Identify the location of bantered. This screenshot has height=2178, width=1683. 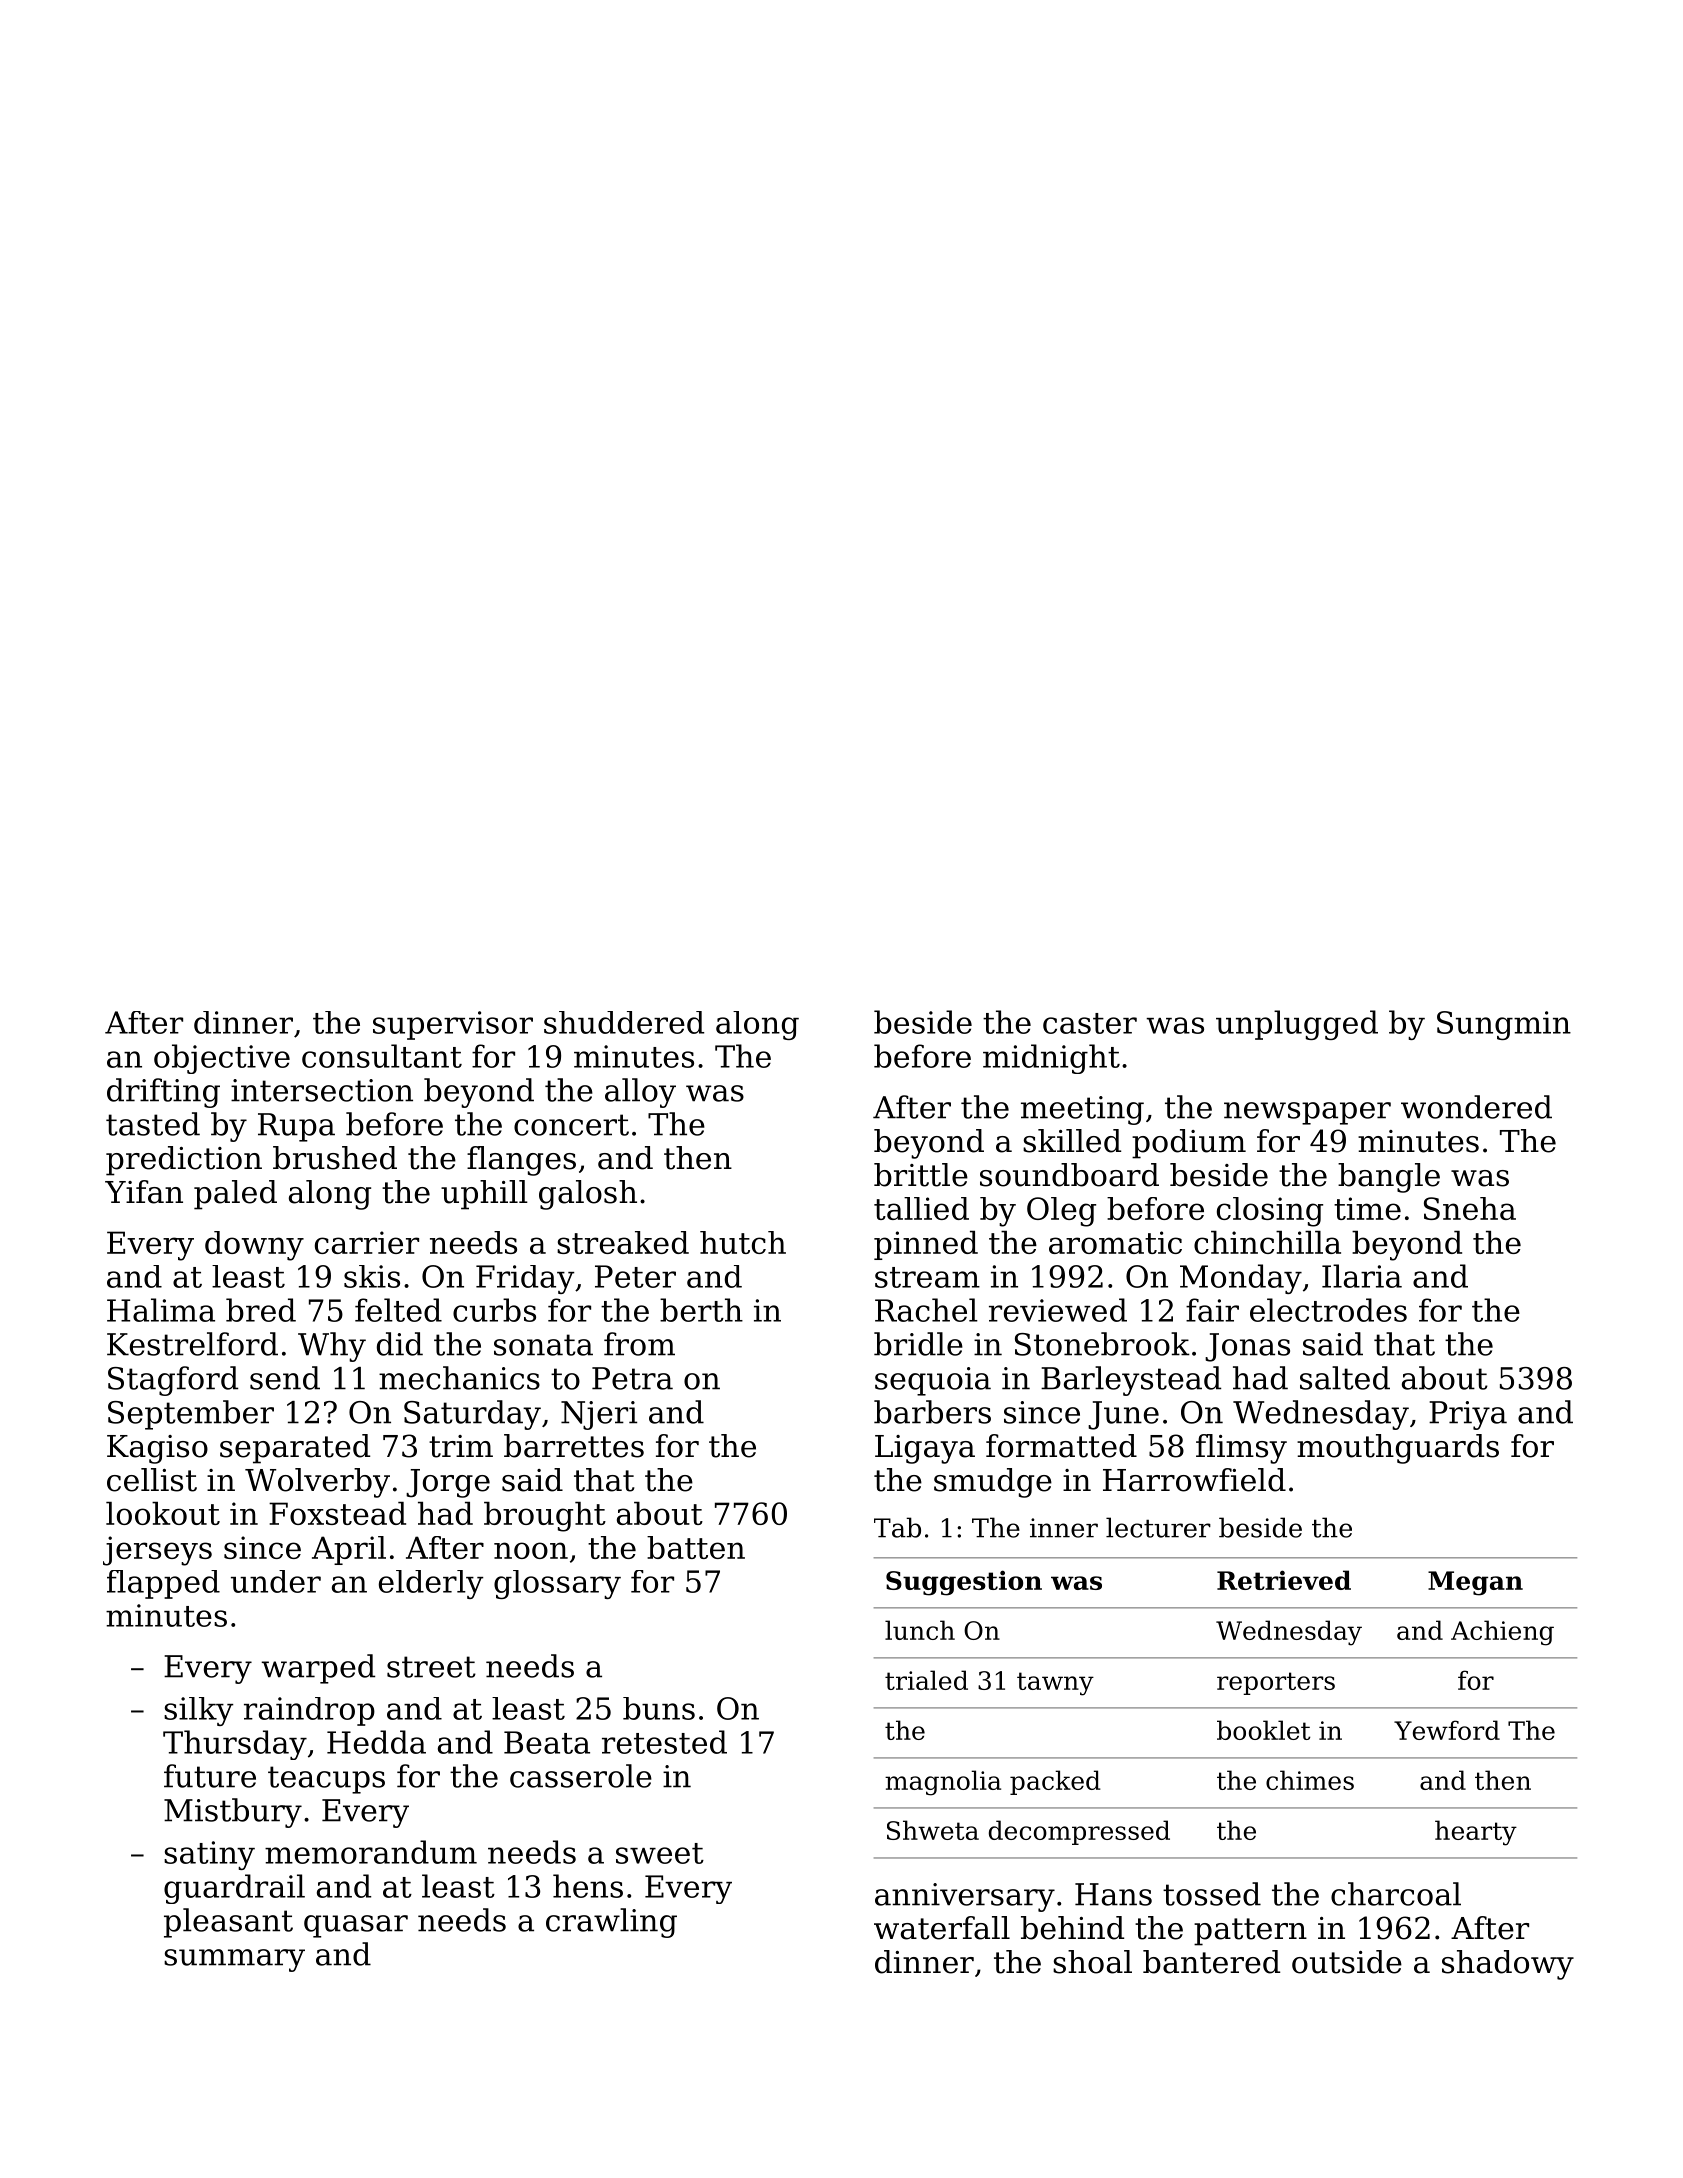
(1211, 1962).
